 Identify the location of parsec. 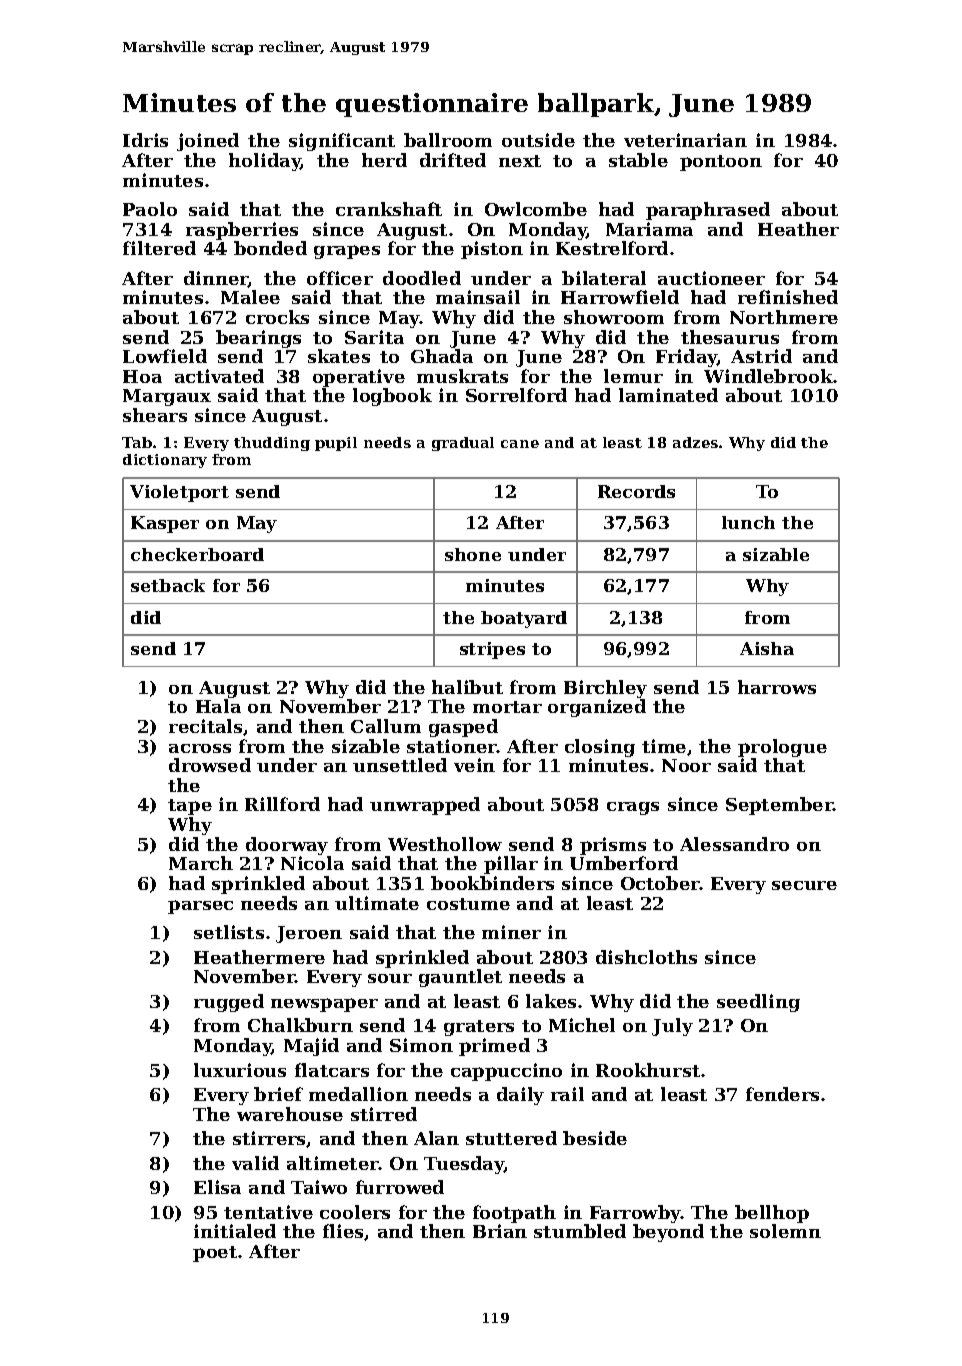
(200, 907).
